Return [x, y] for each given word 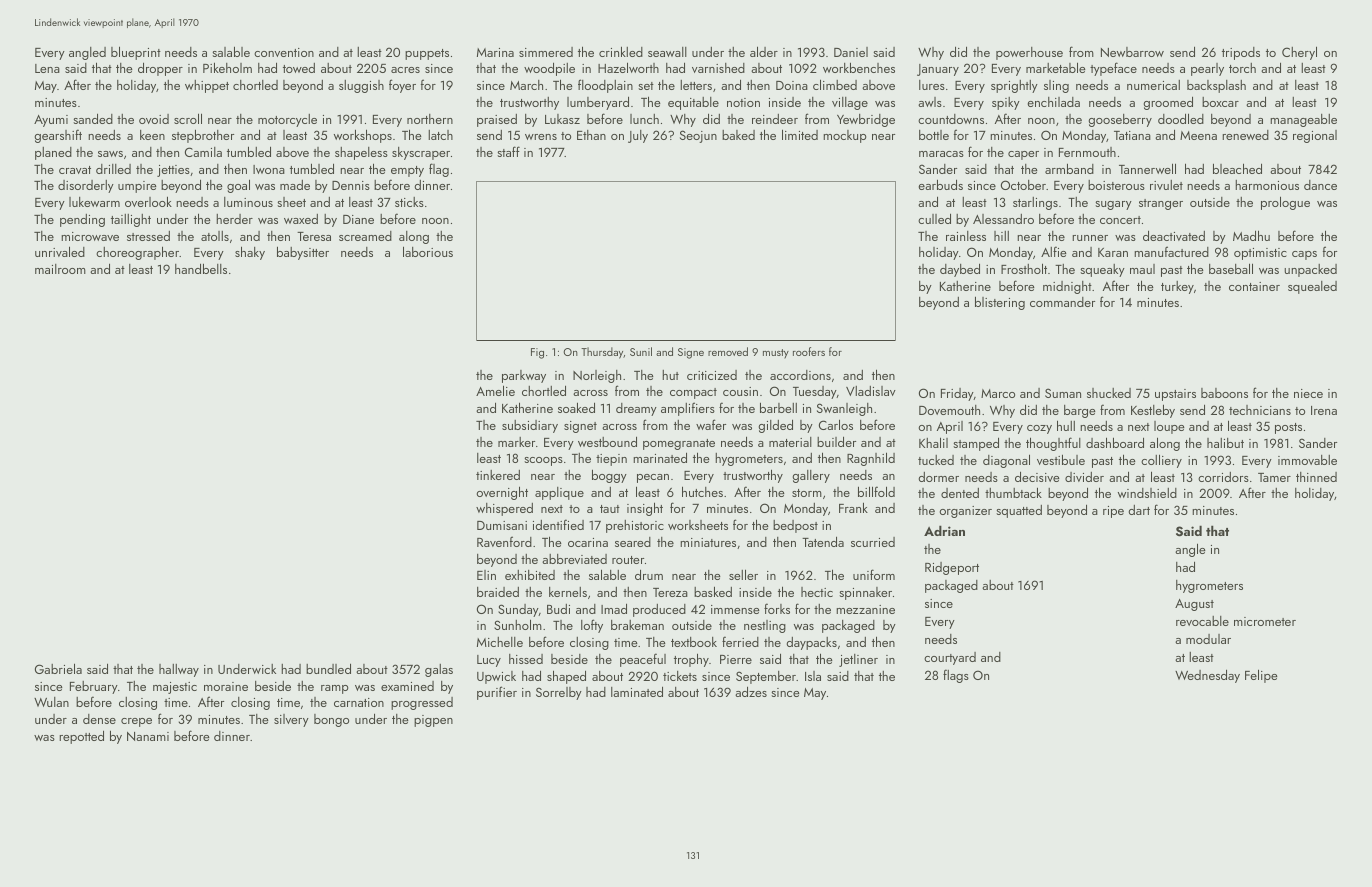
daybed [960, 270]
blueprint [136, 53]
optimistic [1260, 254]
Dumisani [502, 525]
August [1194, 605]
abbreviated [574, 559]
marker [516, 442]
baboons [1224, 393]
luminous [248, 202]
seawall [667, 52]
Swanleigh [844, 409]
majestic [175, 688]
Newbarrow [1132, 52]
